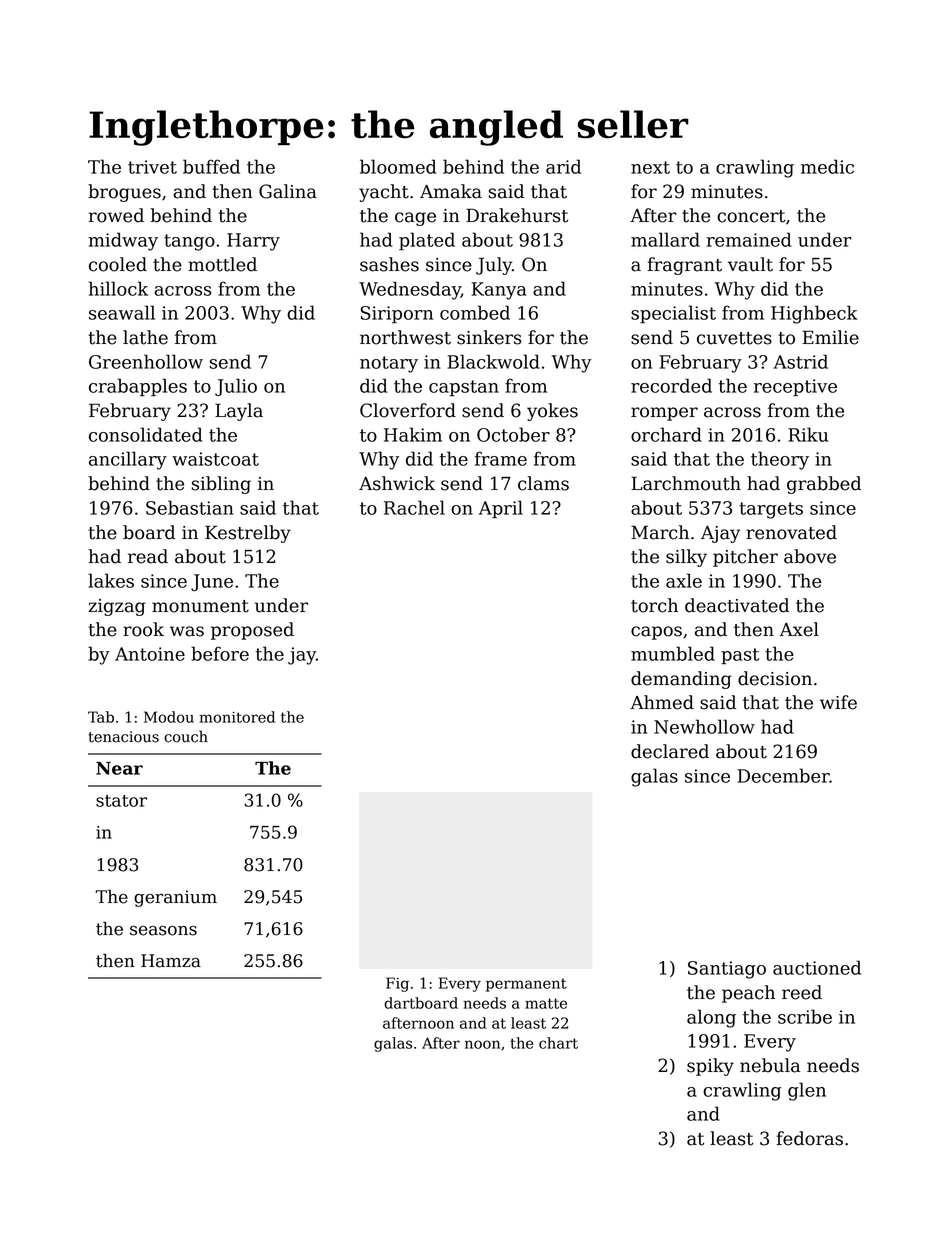  I want to click on Hakim, so click(413, 434).
